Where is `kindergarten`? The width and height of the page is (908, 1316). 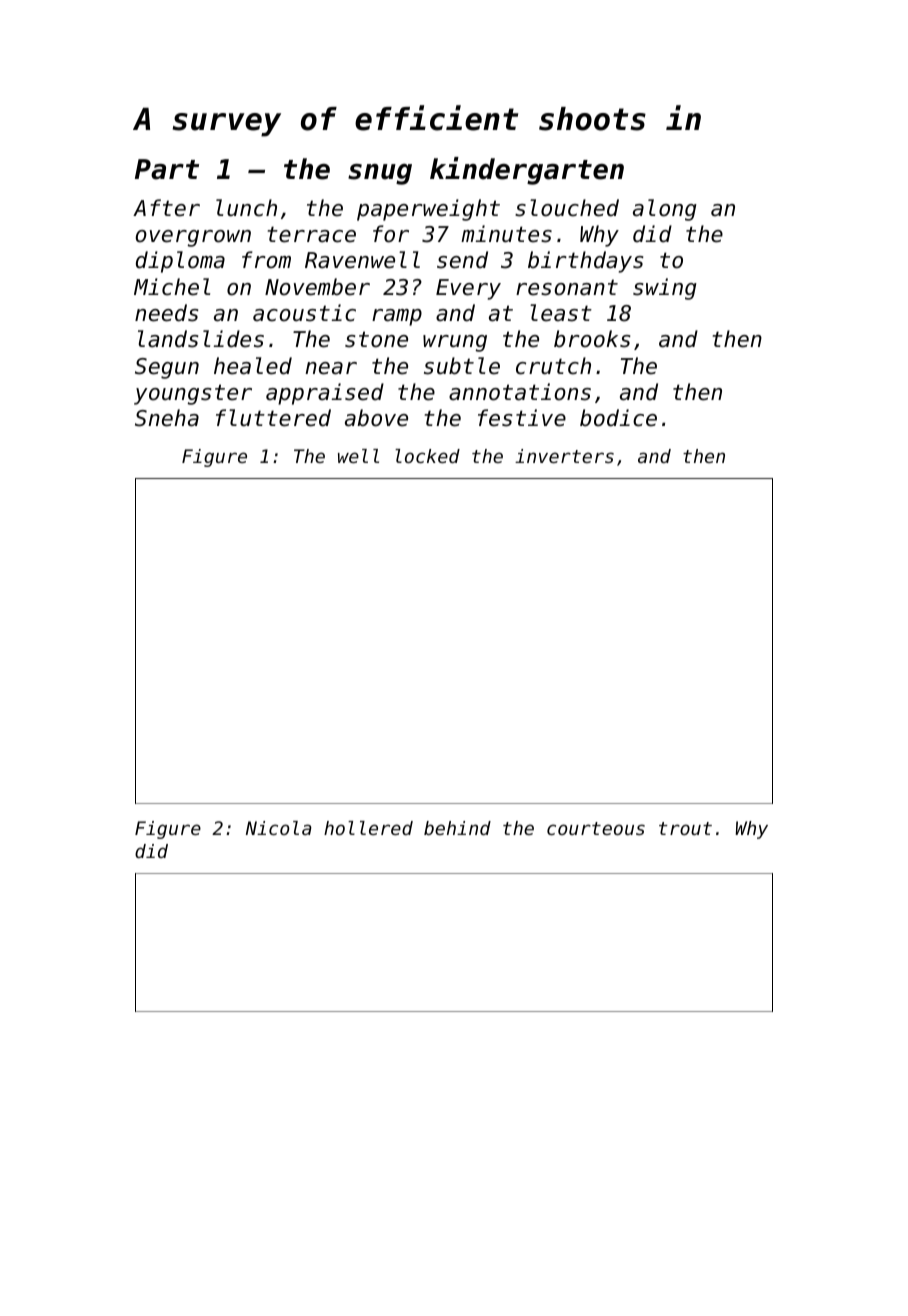 kindergarten is located at coordinates (527, 171).
